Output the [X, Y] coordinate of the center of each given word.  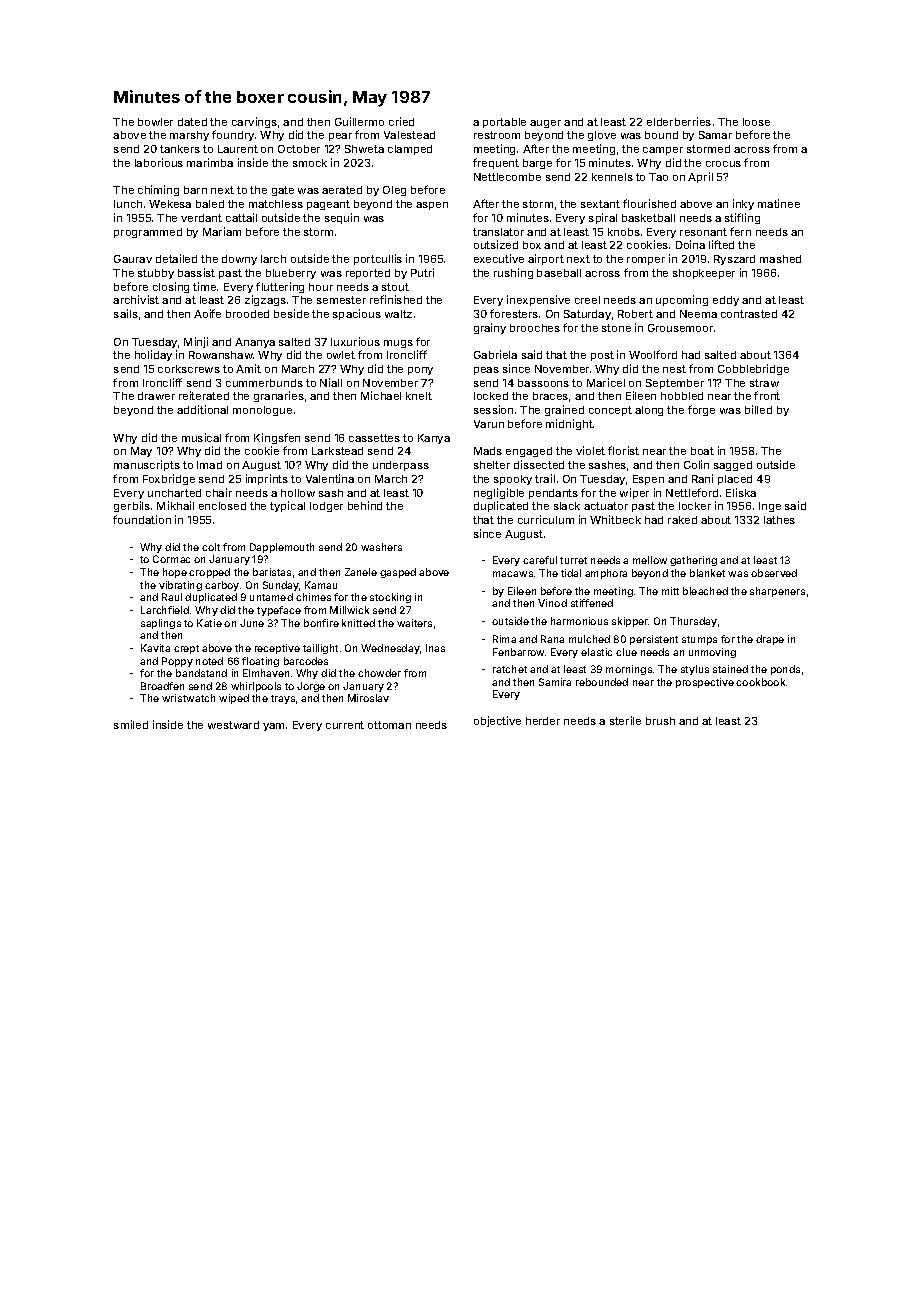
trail [545, 478]
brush [660, 721]
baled [210, 204]
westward [233, 725]
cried [401, 121]
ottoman [389, 725]
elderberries [679, 121]
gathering [693, 561]
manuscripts [147, 465]
